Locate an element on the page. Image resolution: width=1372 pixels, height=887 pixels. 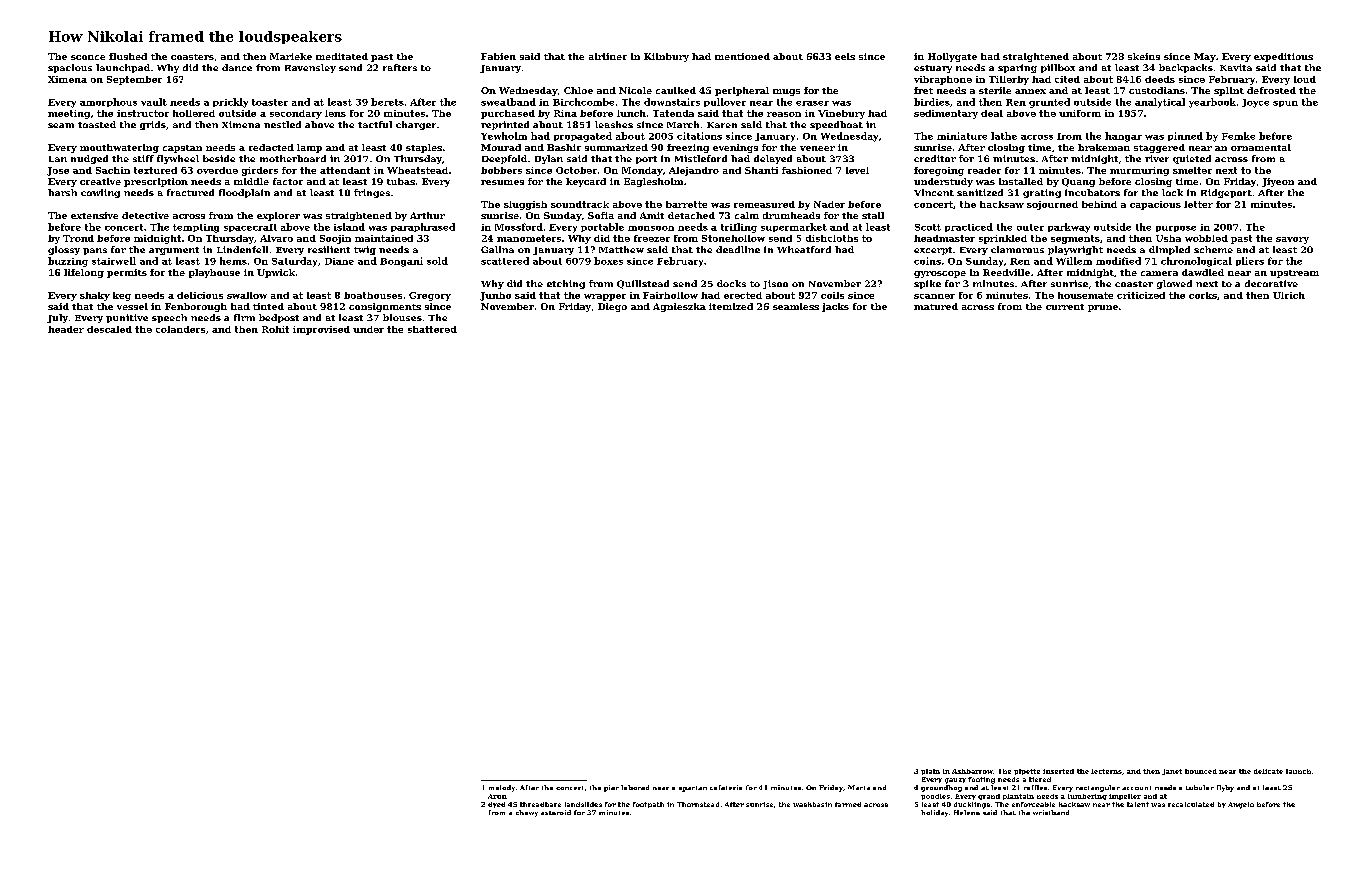
spun is located at coordinates (1285, 104).
